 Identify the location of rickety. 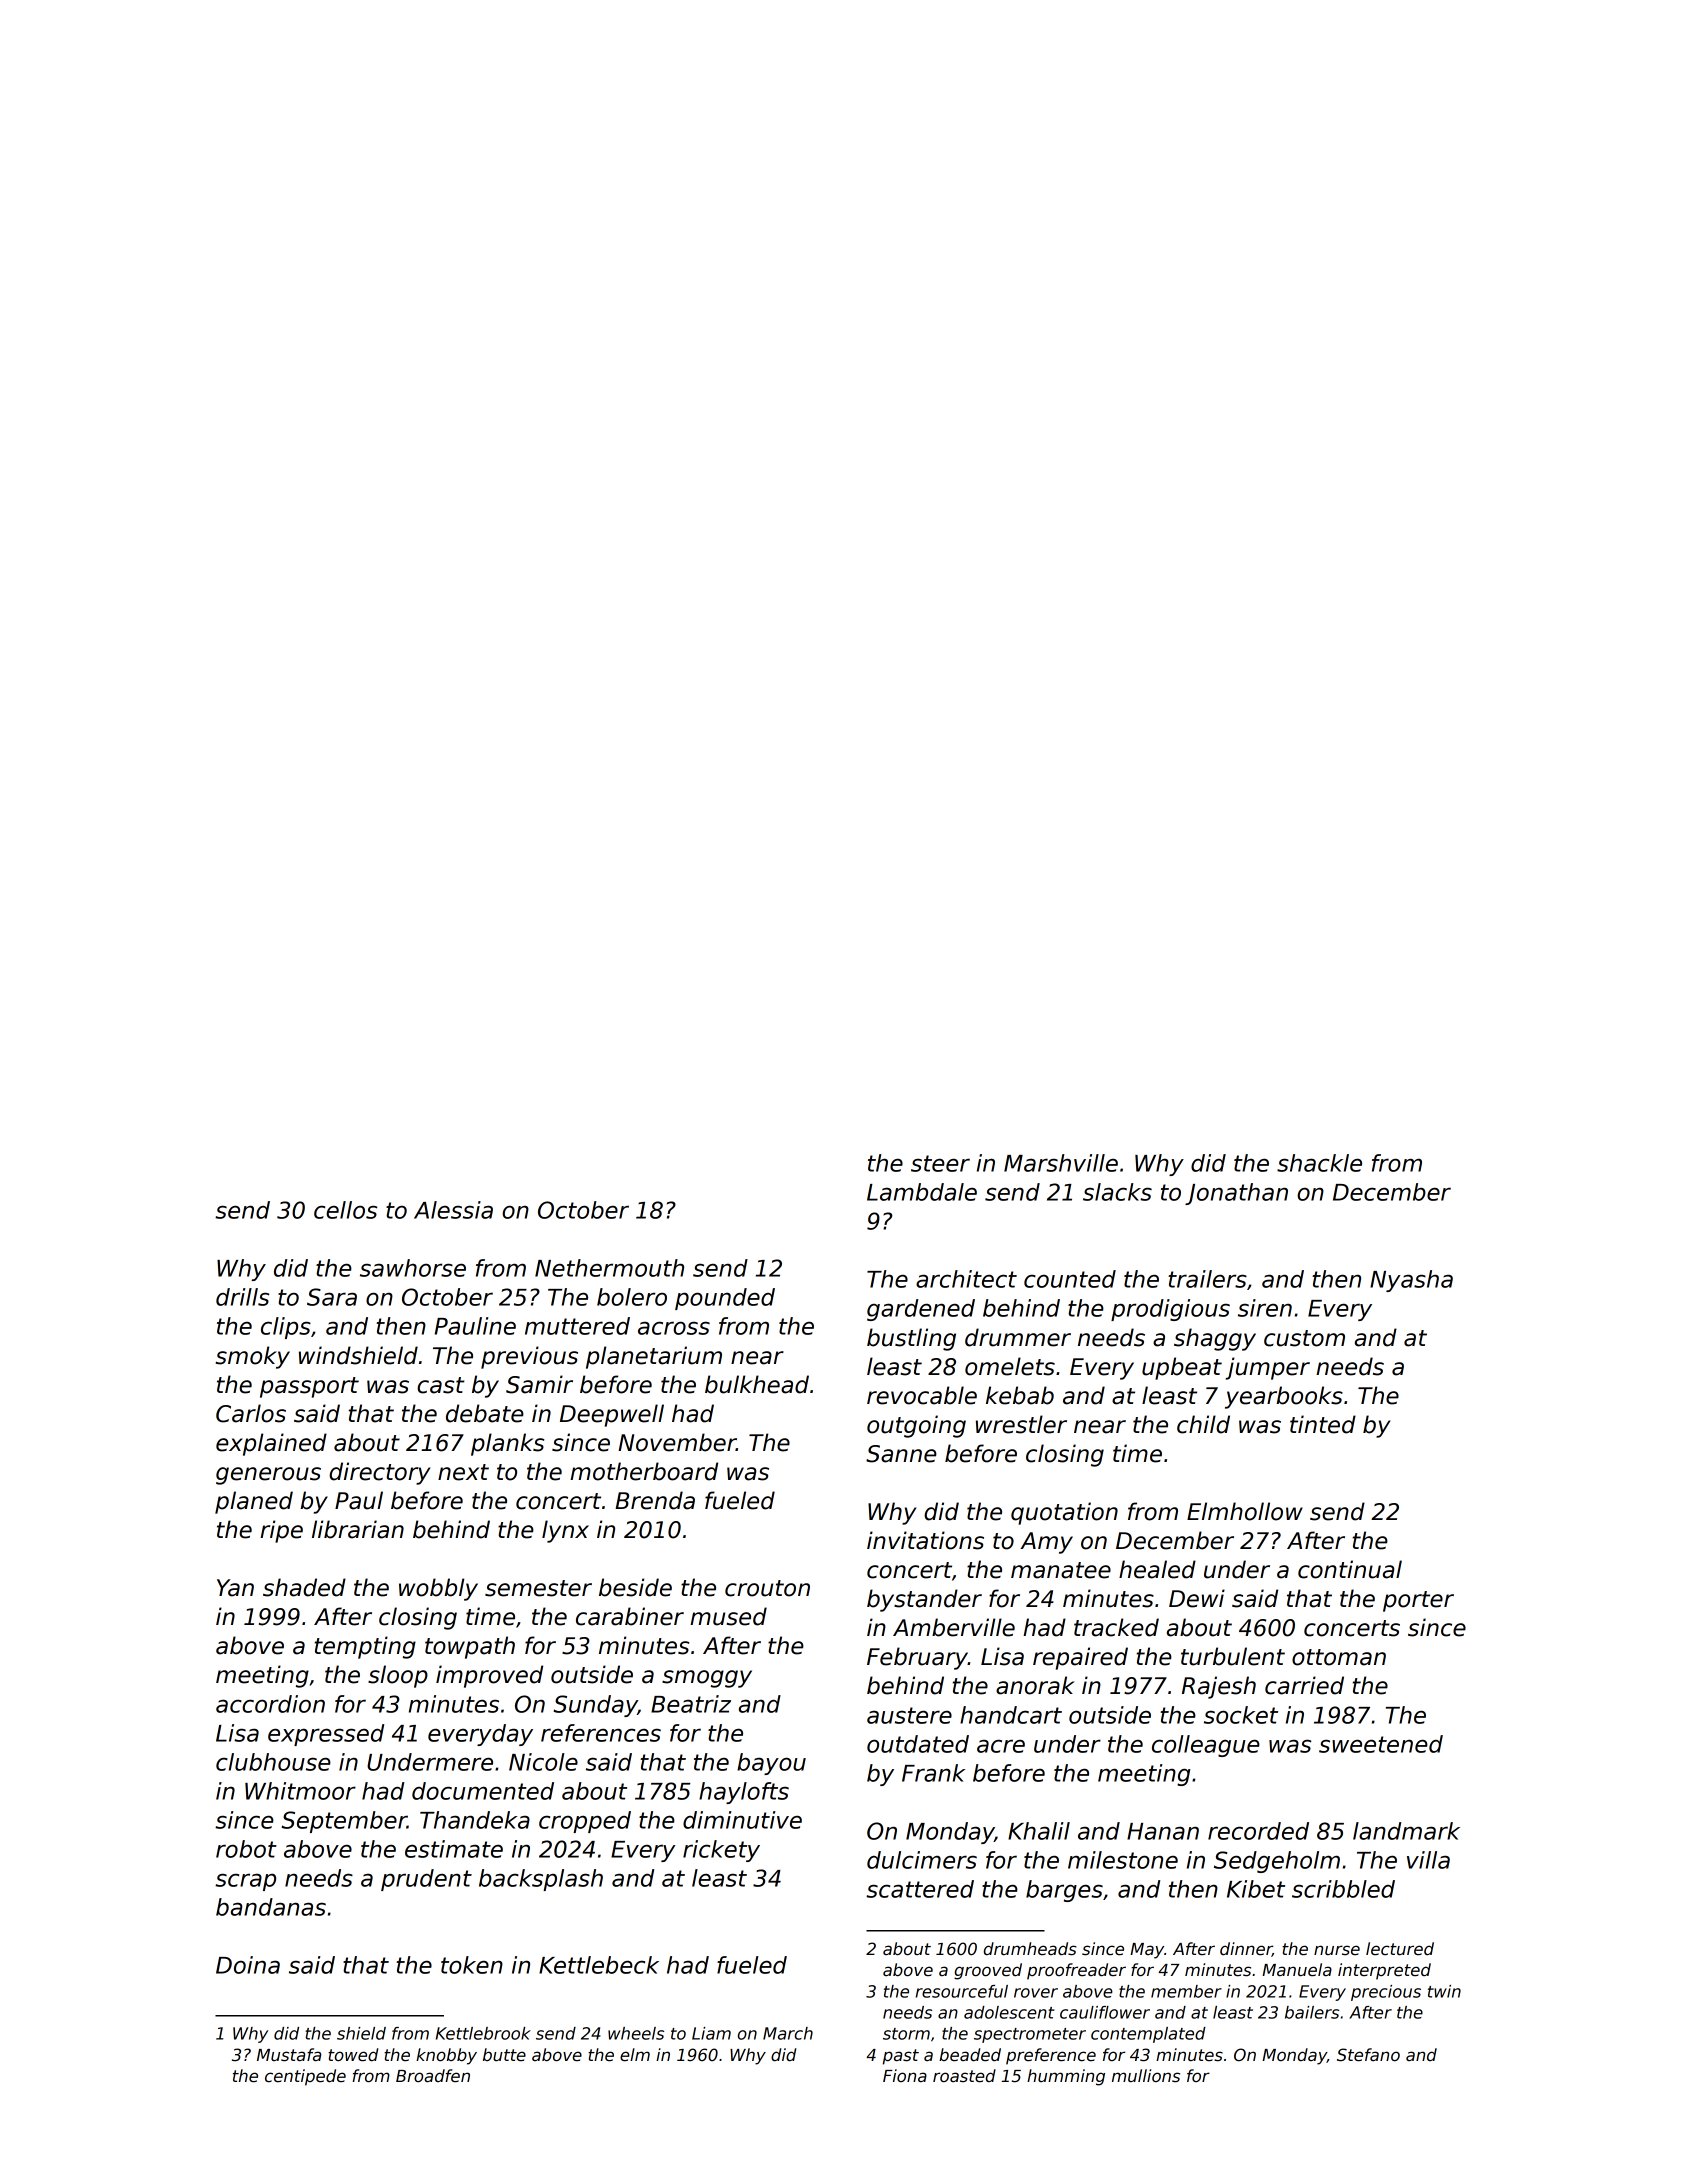
(721, 1851).
